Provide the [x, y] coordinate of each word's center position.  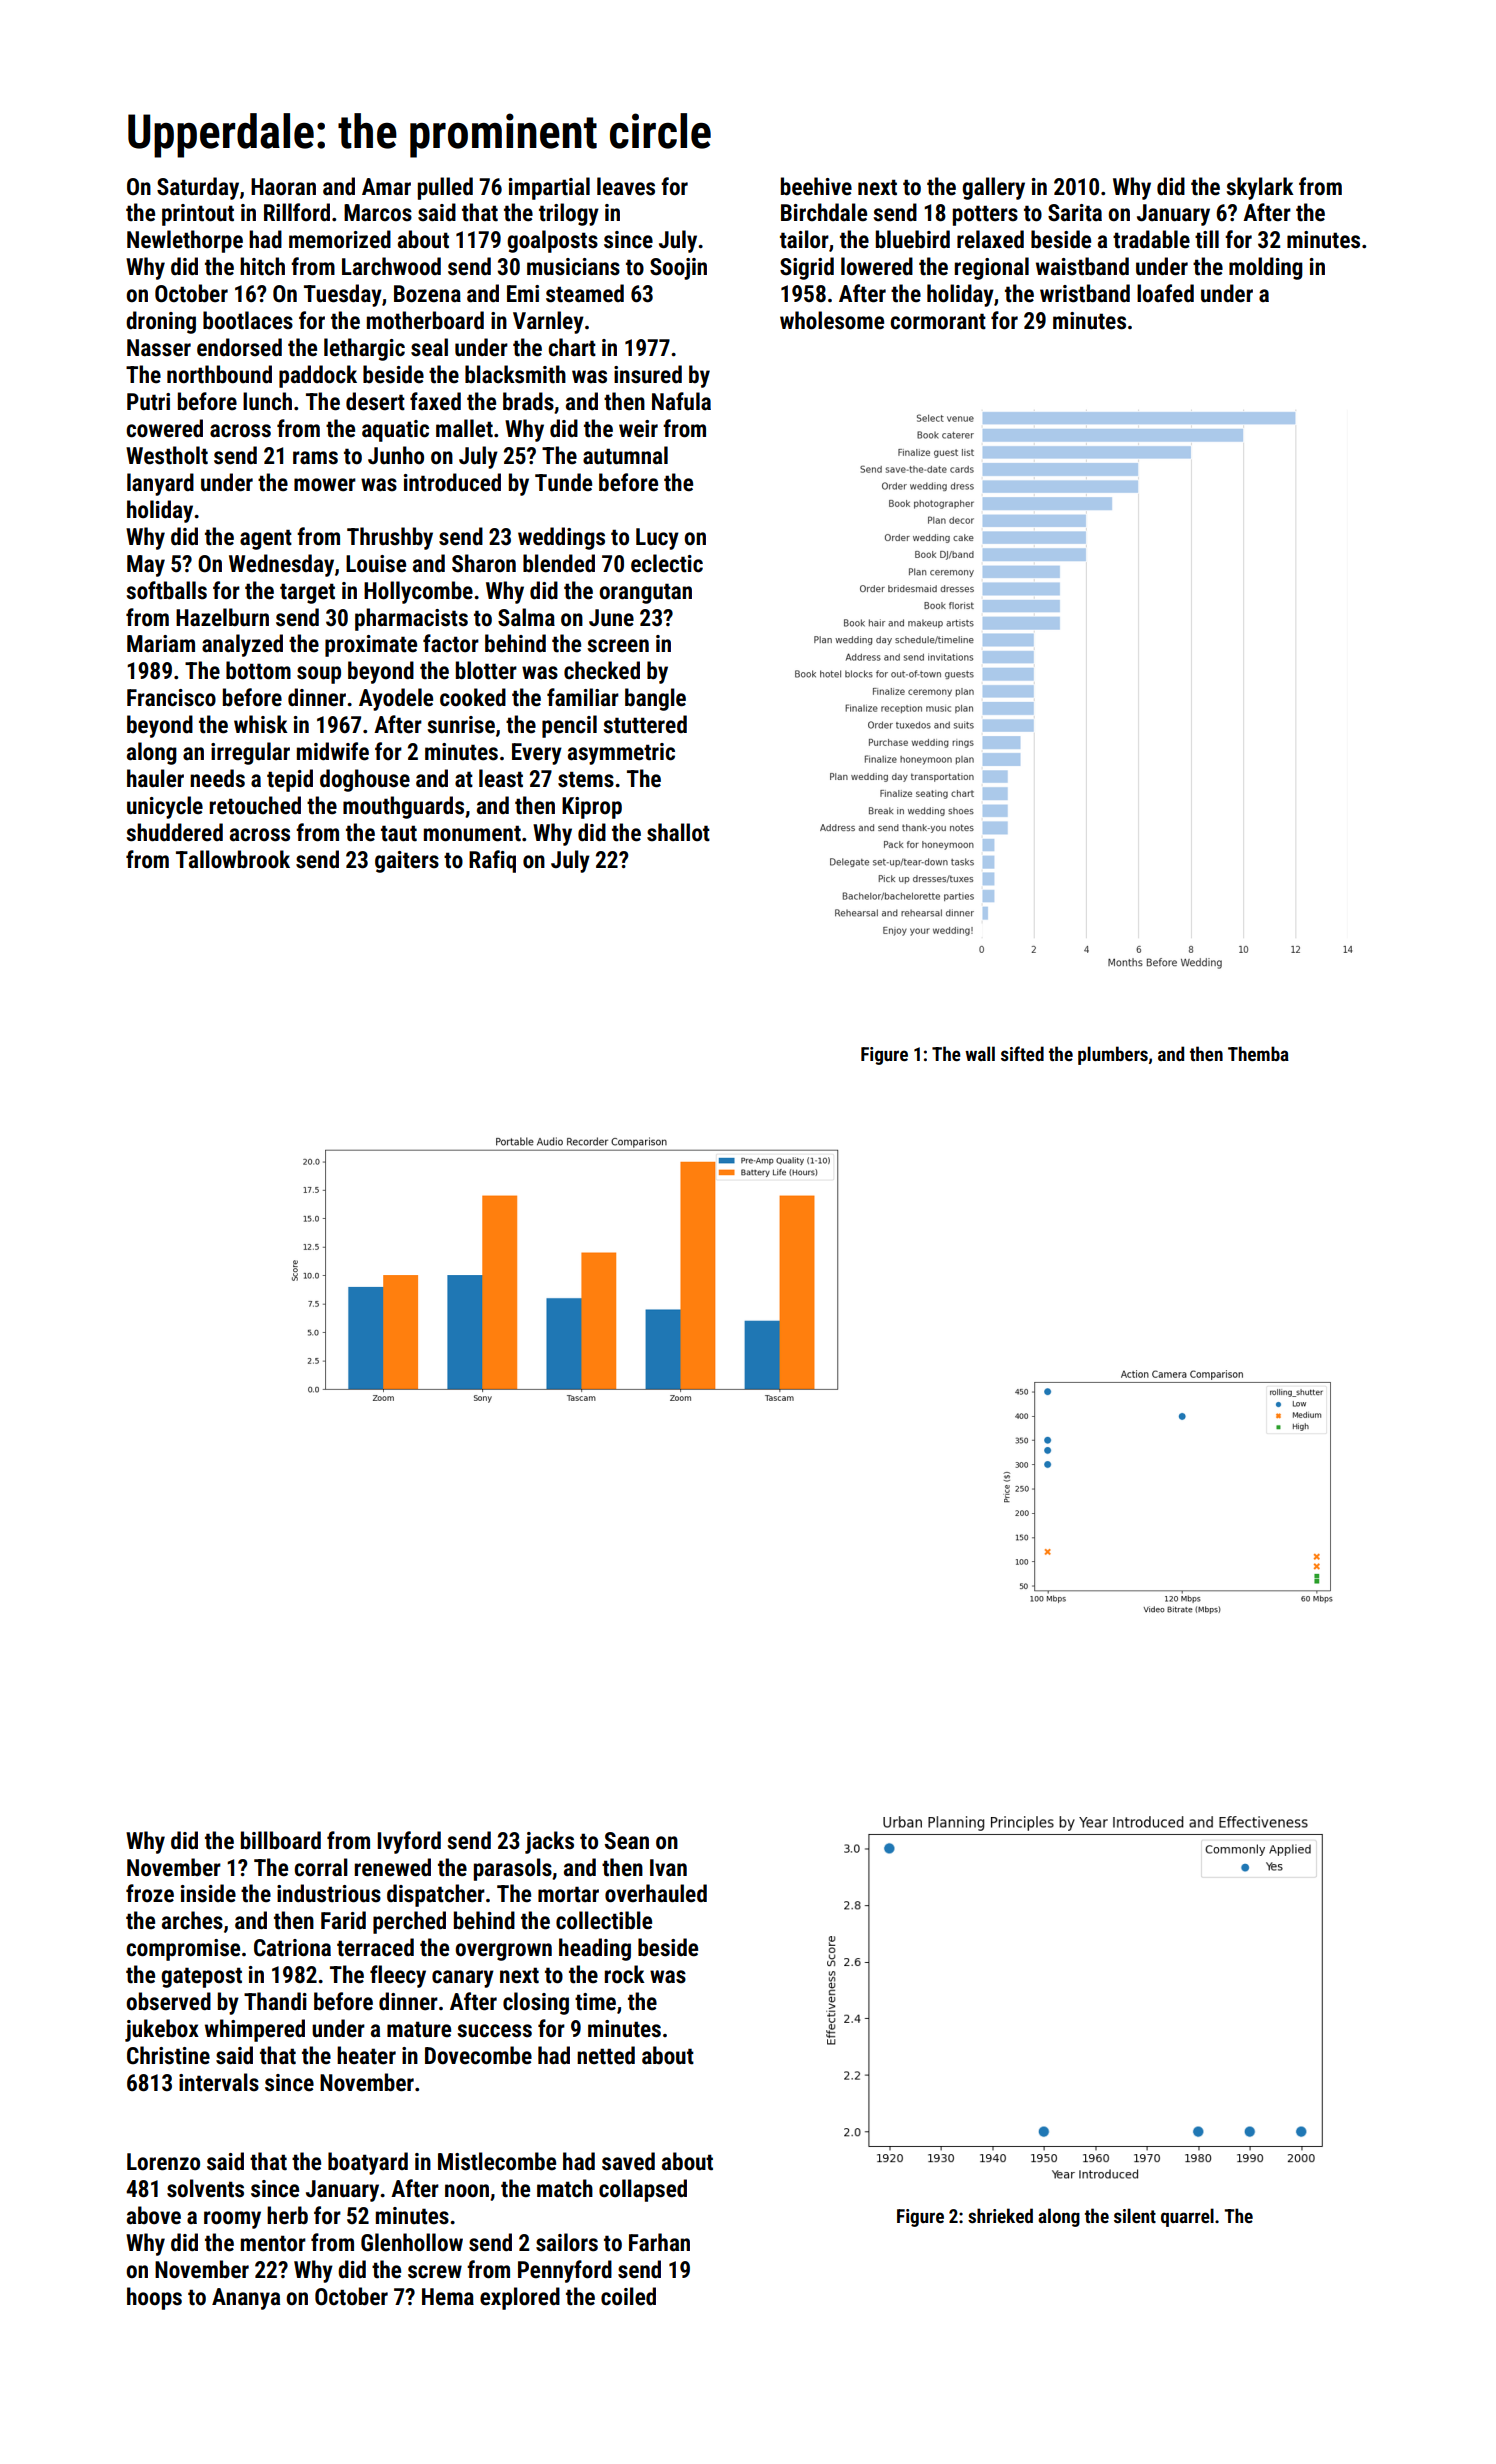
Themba [1258, 1053]
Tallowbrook [233, 859]
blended [559, 563]
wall [980, 1053]
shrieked [1000, 2215]
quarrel [1187, 2217]
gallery [993, 188]
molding [1266, 268]
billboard [281, 1840]
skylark [1260, 188]
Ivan [668, 1868]
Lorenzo [163, 2162]
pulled [445, 188]
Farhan [659, 2242]
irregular [250, 753]
